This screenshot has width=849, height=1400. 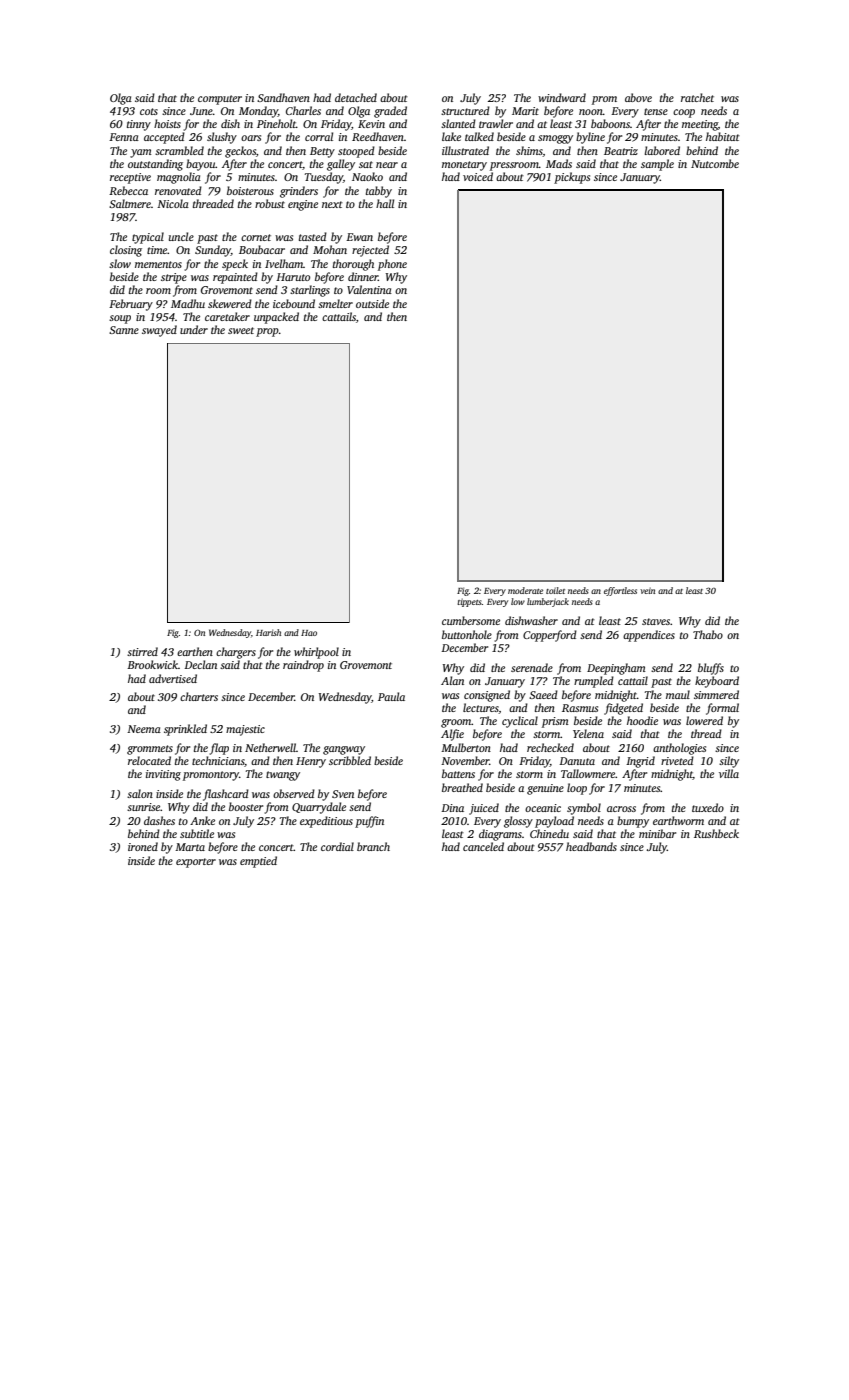 What do you see at coordinates (483, 846) in the screenshot?
I see `canceled` at bounding box center [483, 846].
